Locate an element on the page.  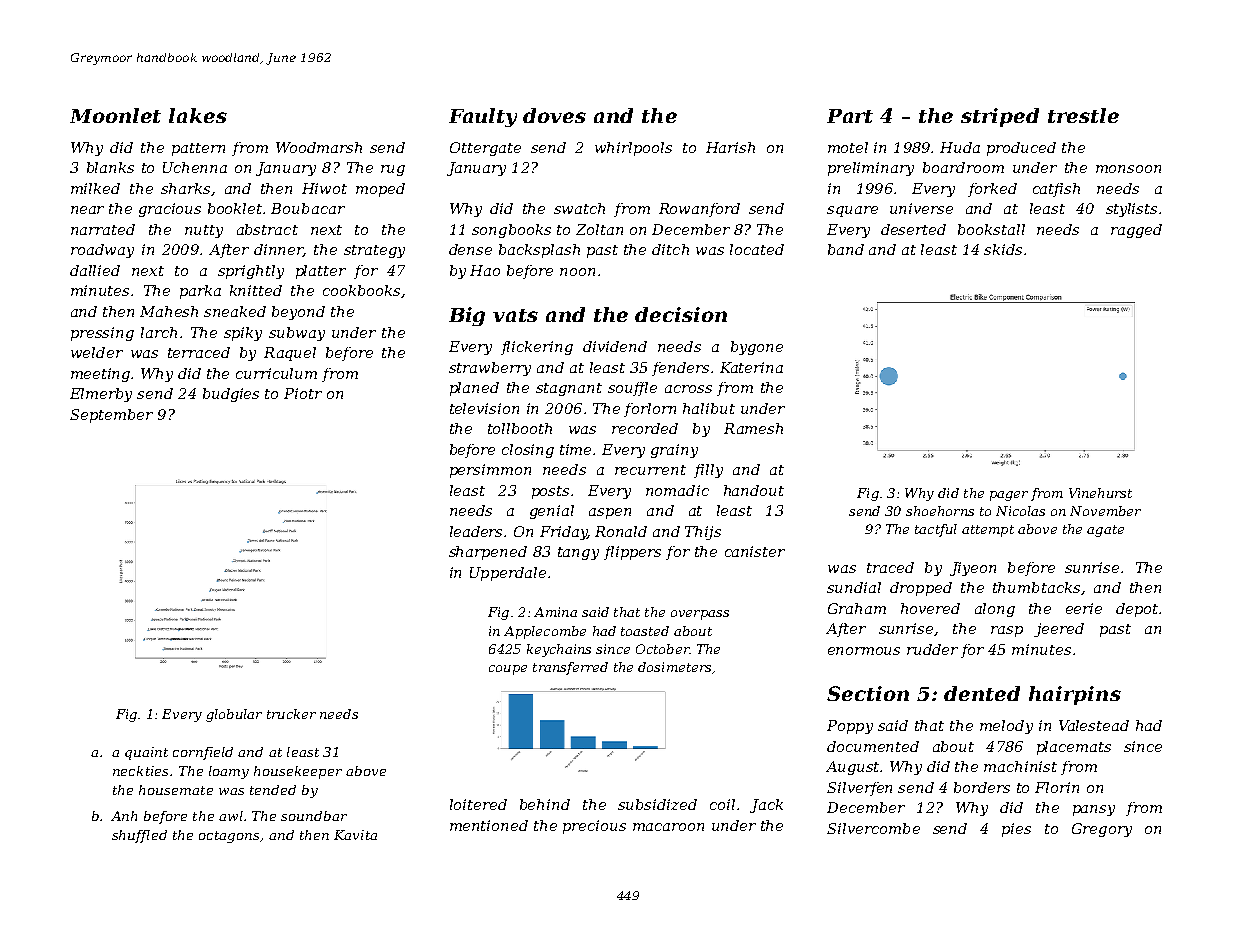
tactful is located at coordinates (936, 530).
